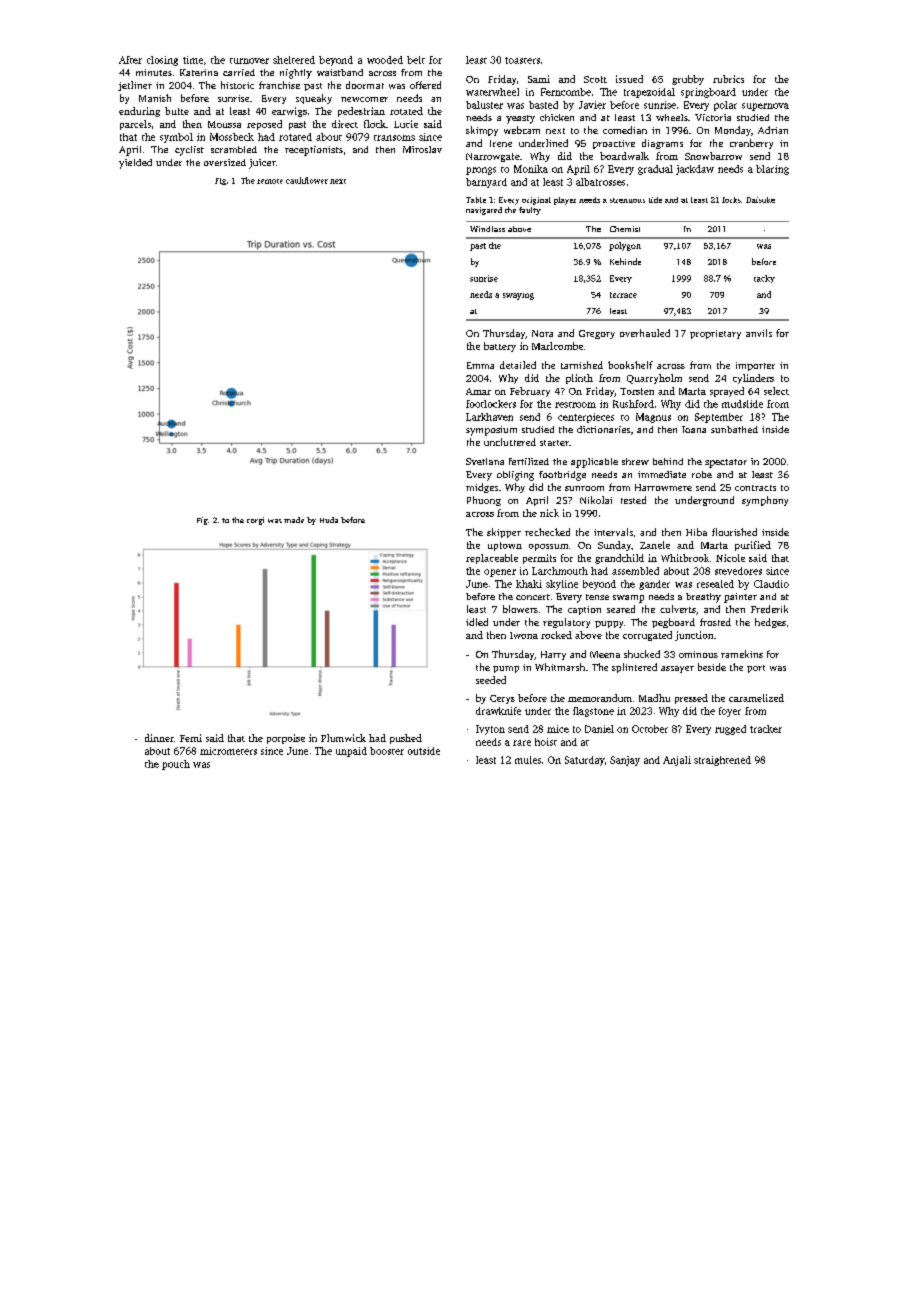 The width and height of the screenshot is (908, 1316). Describe the element at coordinates (193, 60) in the screenshot. I see `time` at that location.
